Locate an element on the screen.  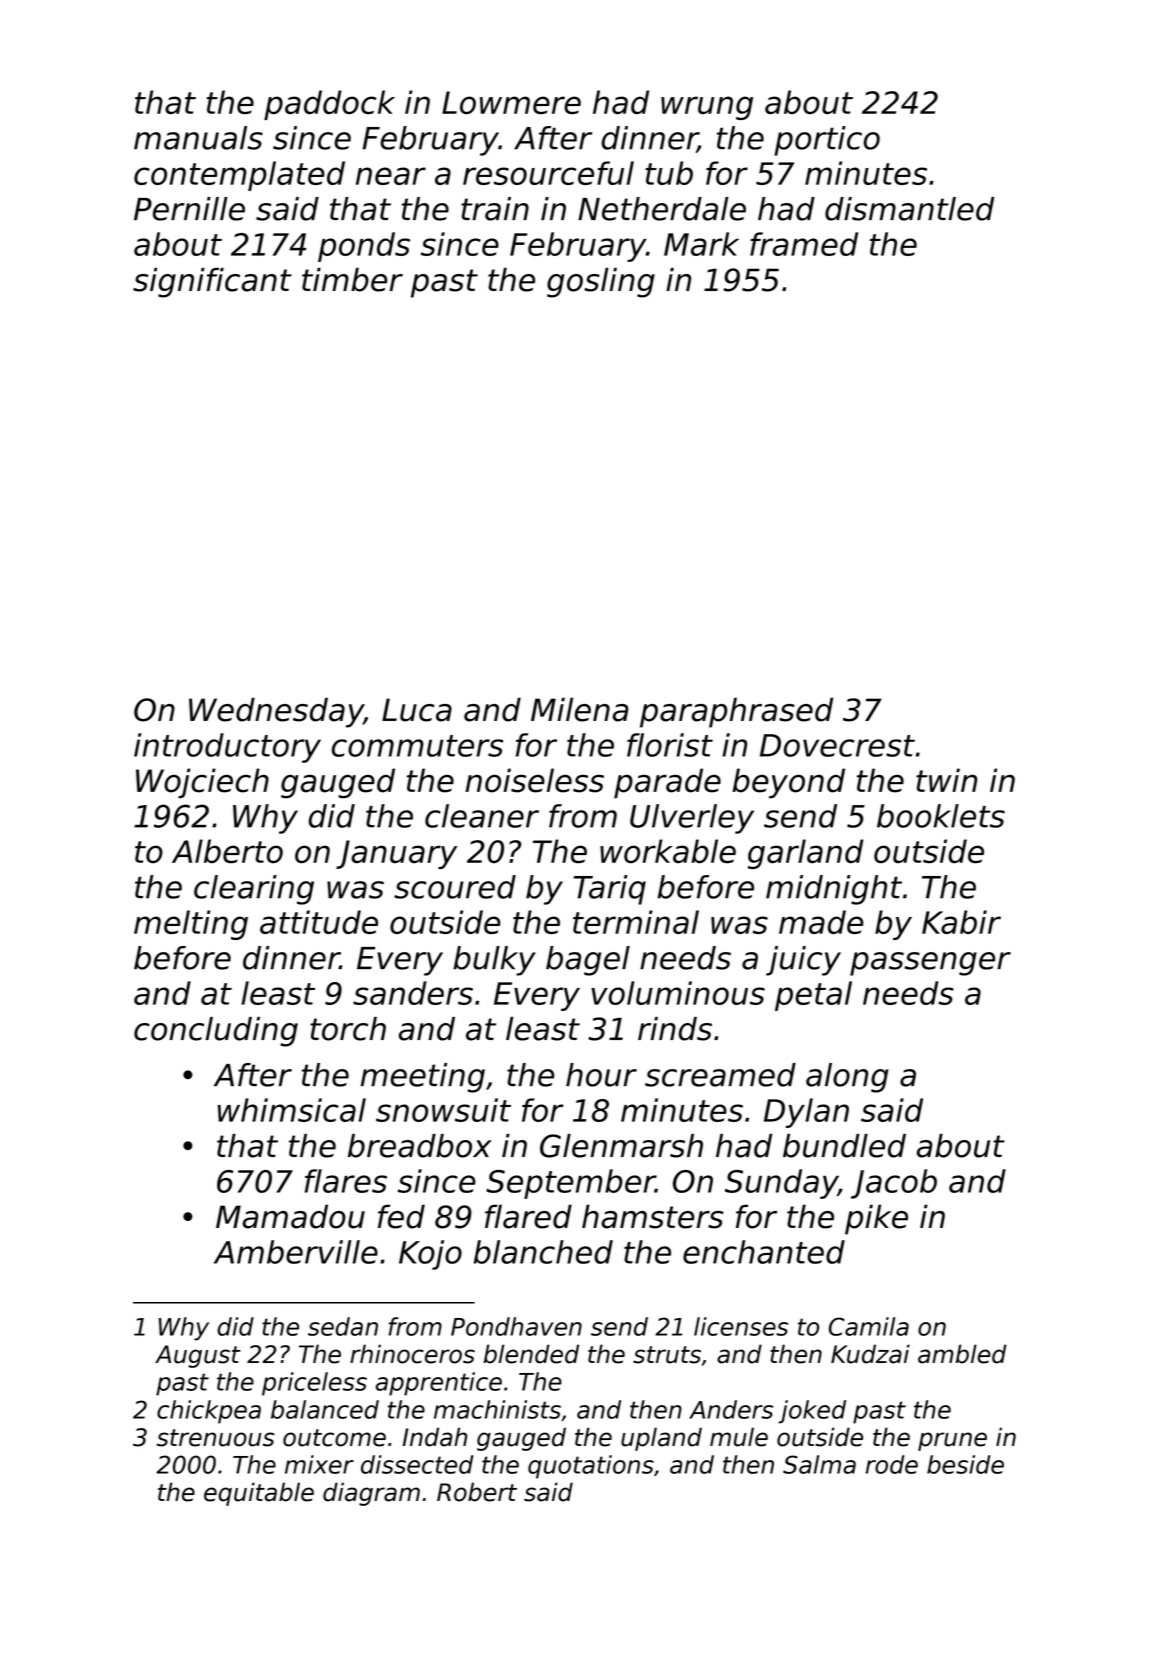
Lowmere is located at coordinates (511, 102).
